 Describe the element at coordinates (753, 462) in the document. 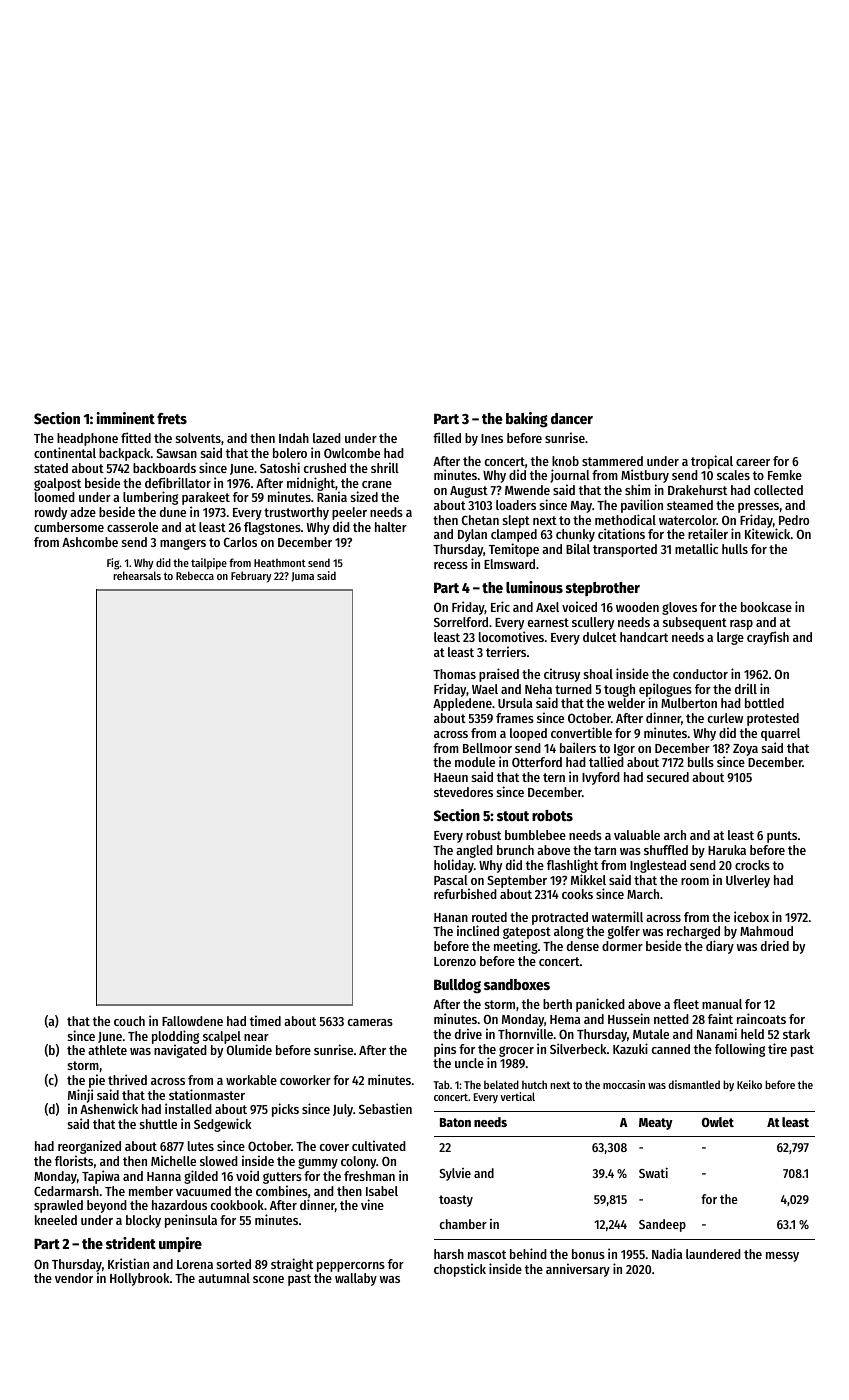

I see `career` at that location.
